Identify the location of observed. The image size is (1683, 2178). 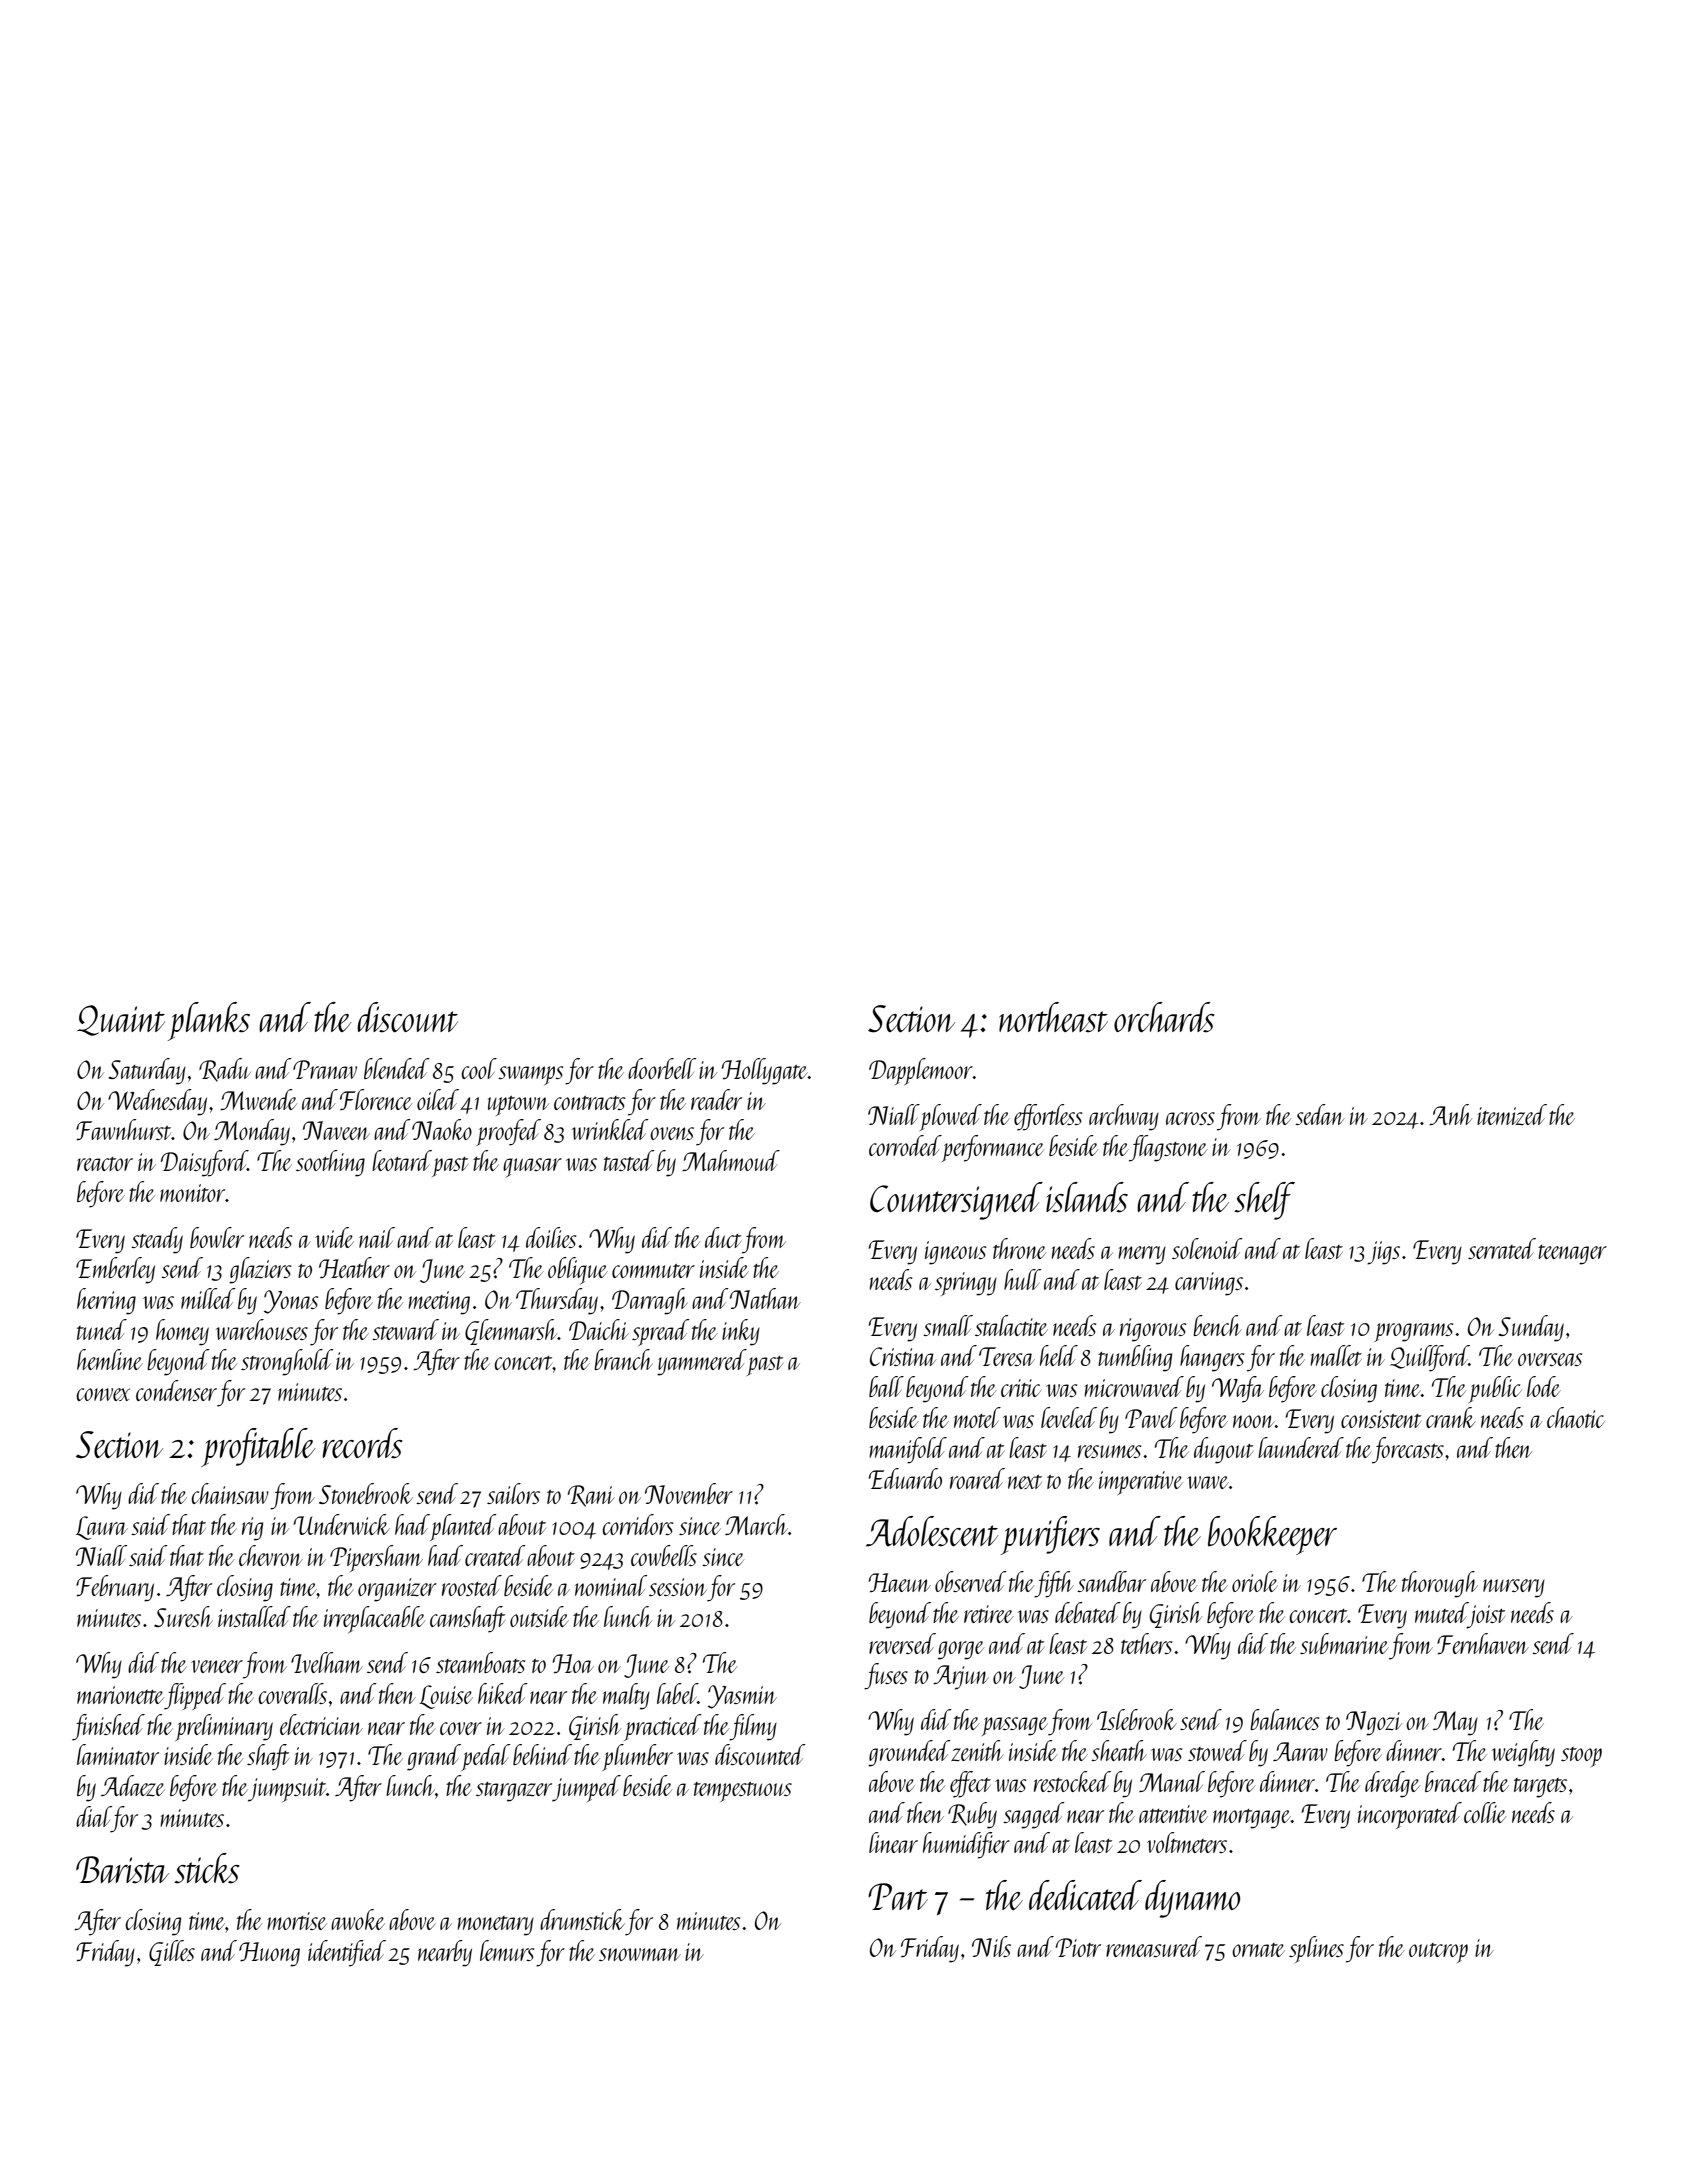
(971, 1581).
